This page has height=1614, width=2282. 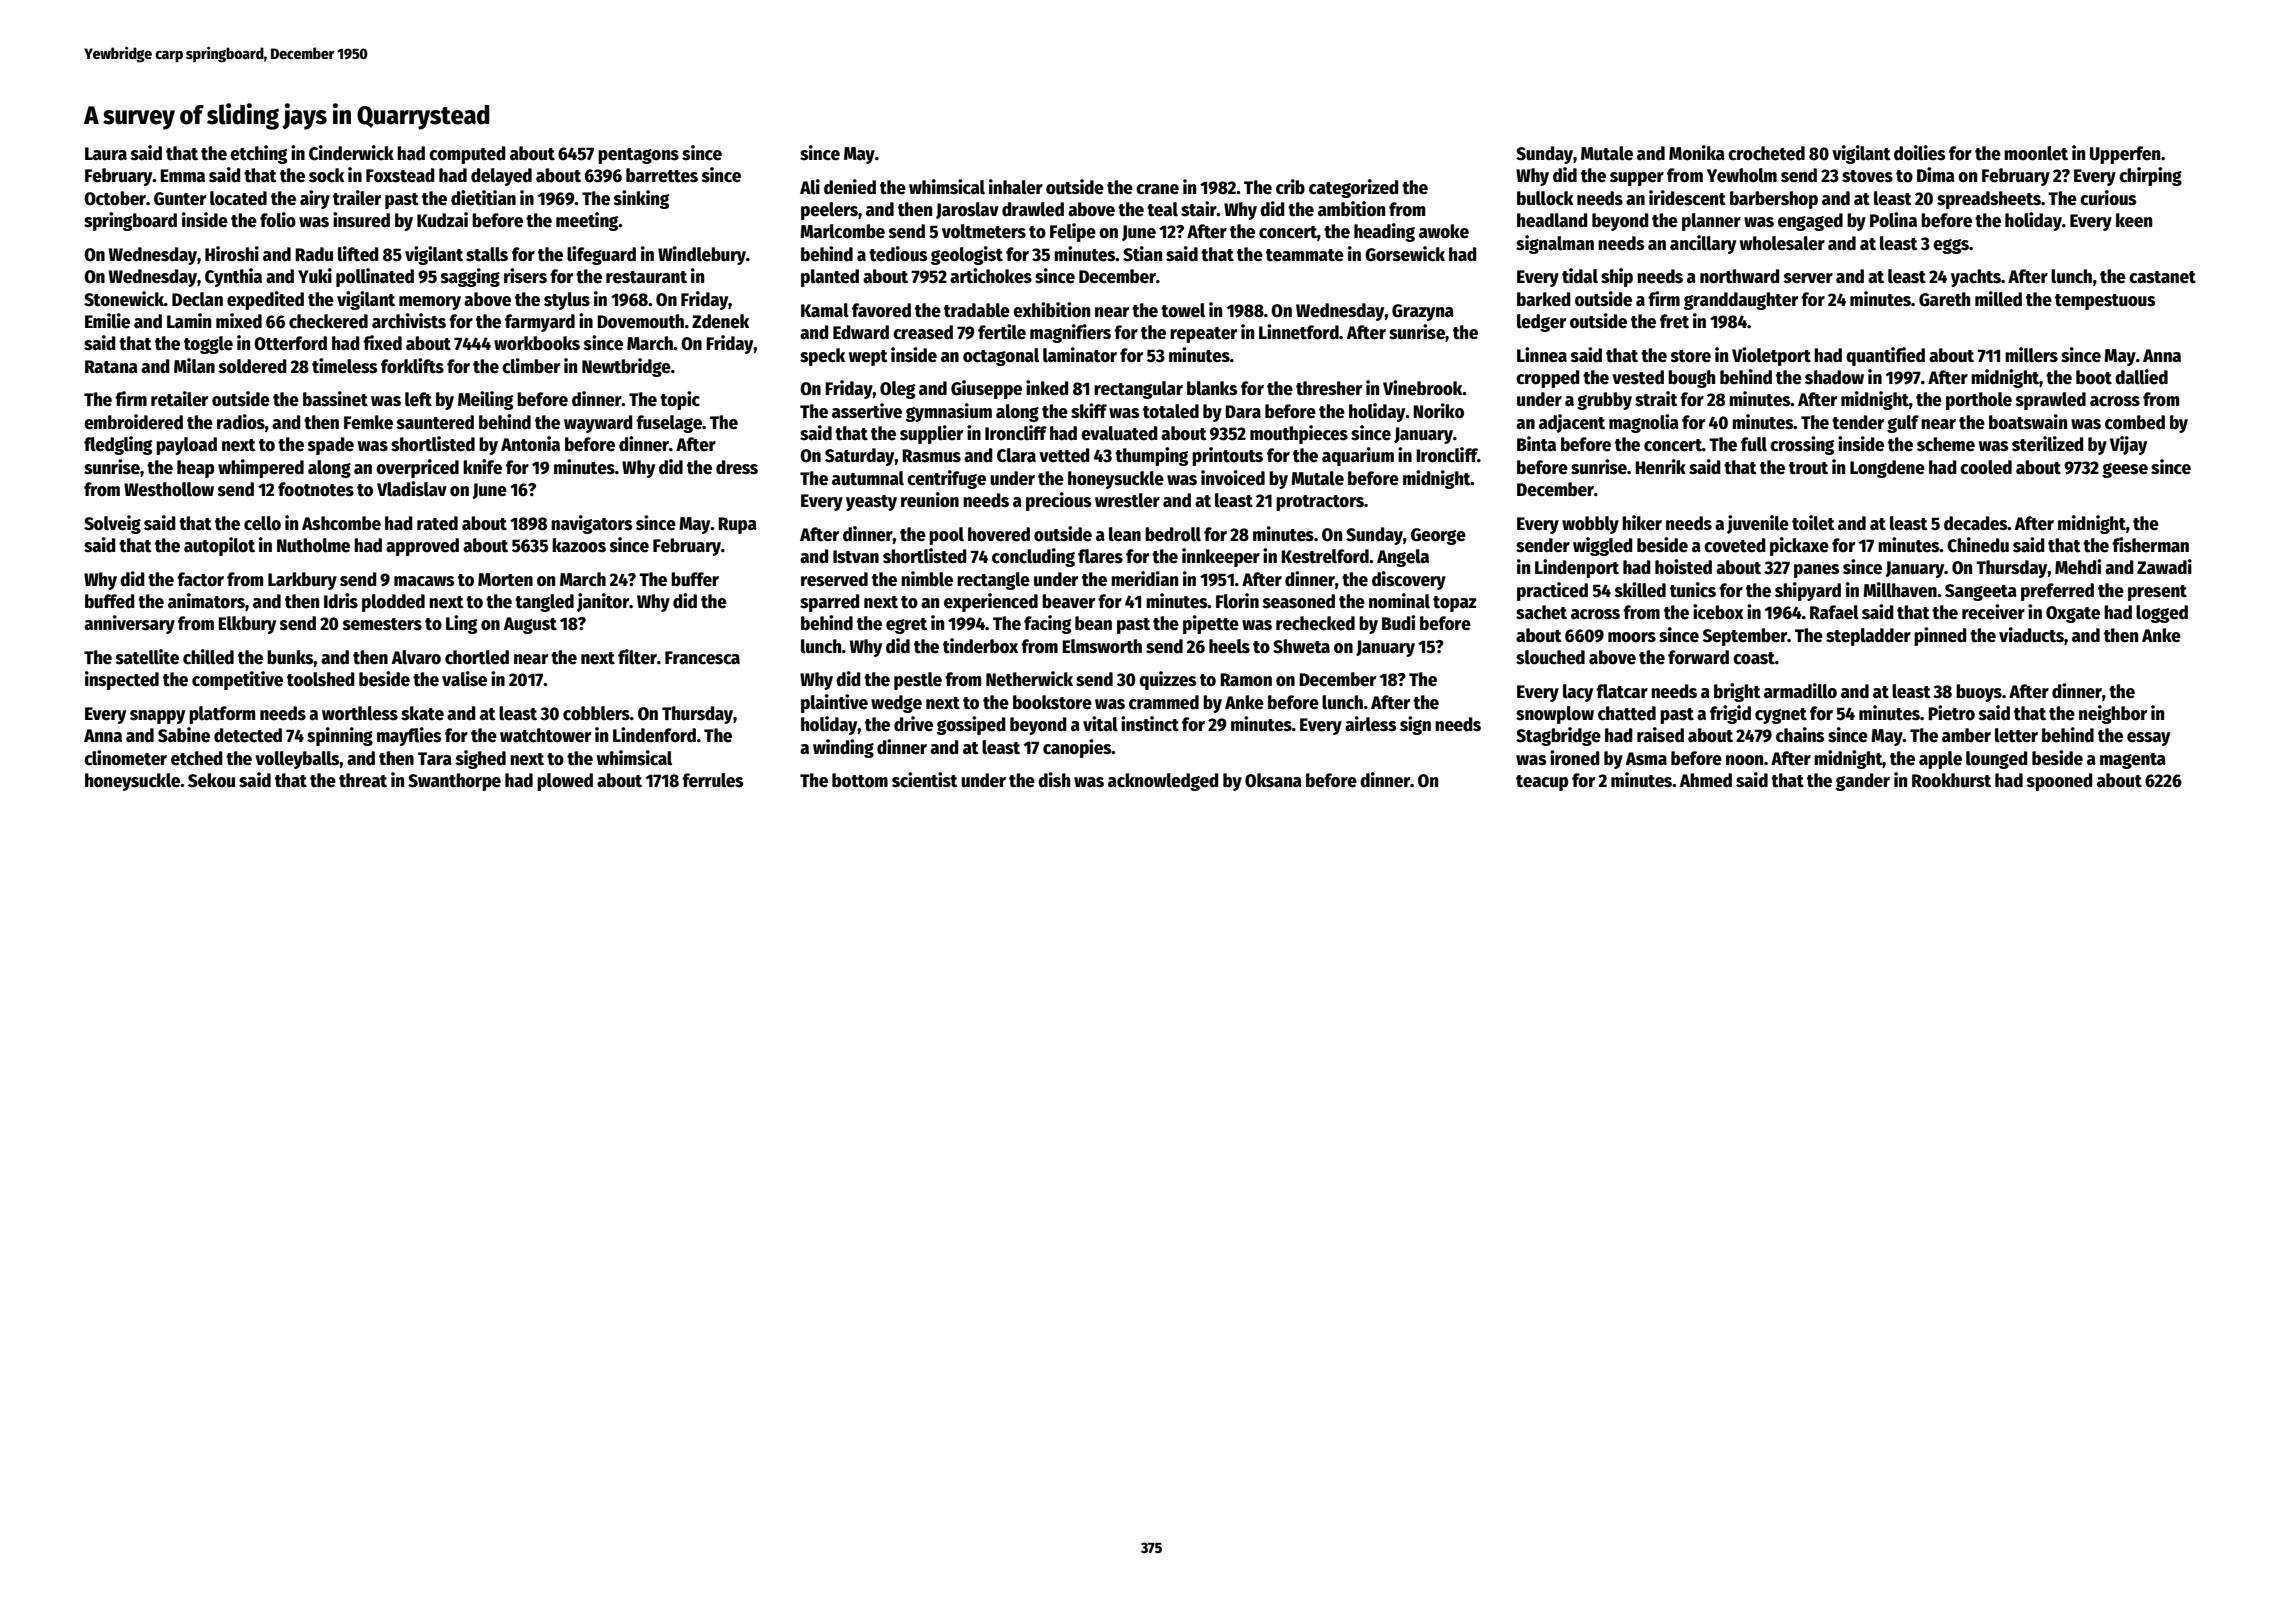 I want to click on heap, so click(x=195, y=469).
